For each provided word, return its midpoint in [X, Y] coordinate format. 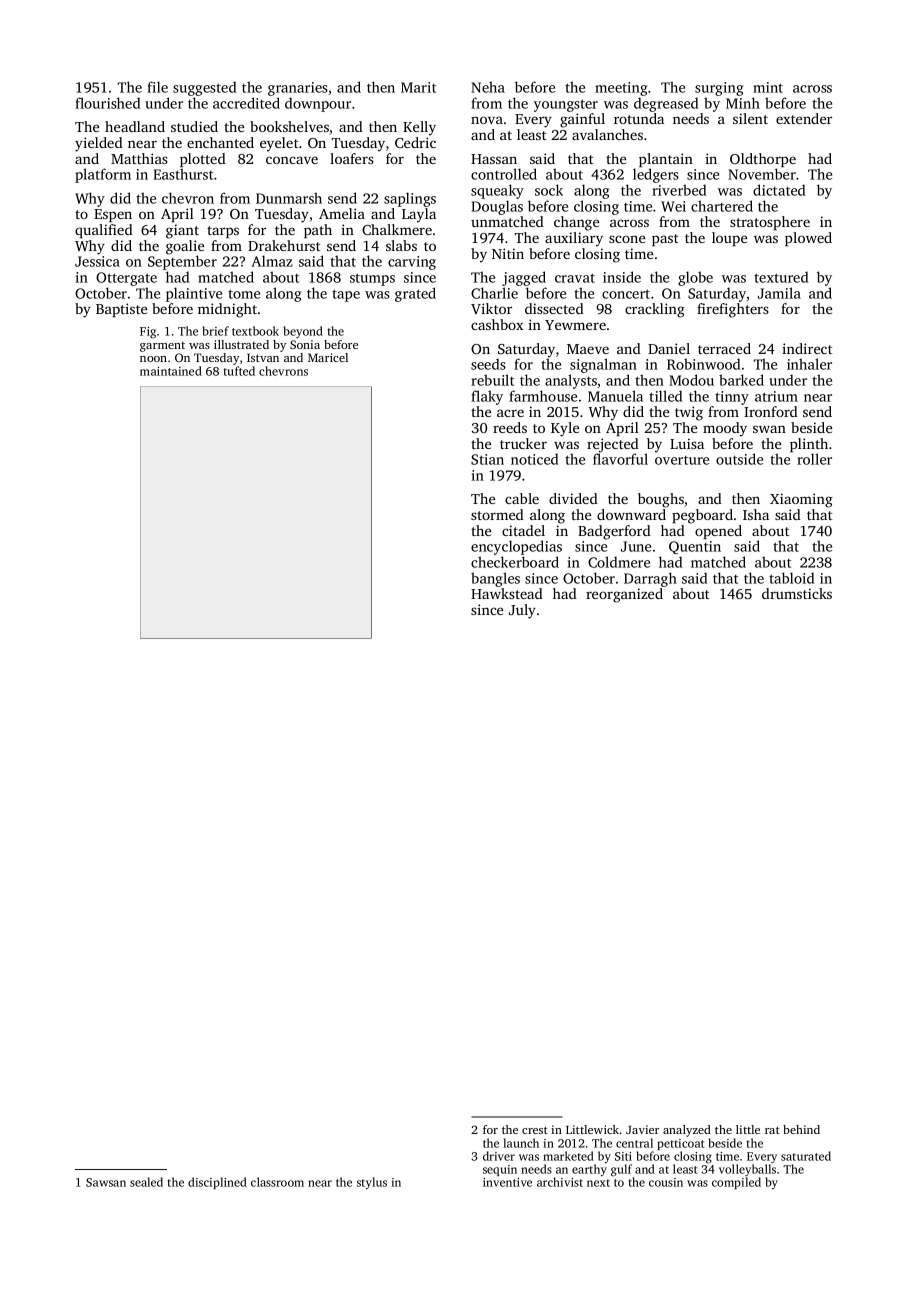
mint [768, 87]
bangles [495, 579]
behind [801, 1129]
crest [535, 1130]
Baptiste [121, 310]
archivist [560, 1182]
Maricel [328, 357]
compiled [736, 1183]
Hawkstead [507, 593]
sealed [146, 1182]
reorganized [624, 595]
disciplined [217, 1183]
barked [741, 380]
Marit [418, 87]
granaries [298, 89]
